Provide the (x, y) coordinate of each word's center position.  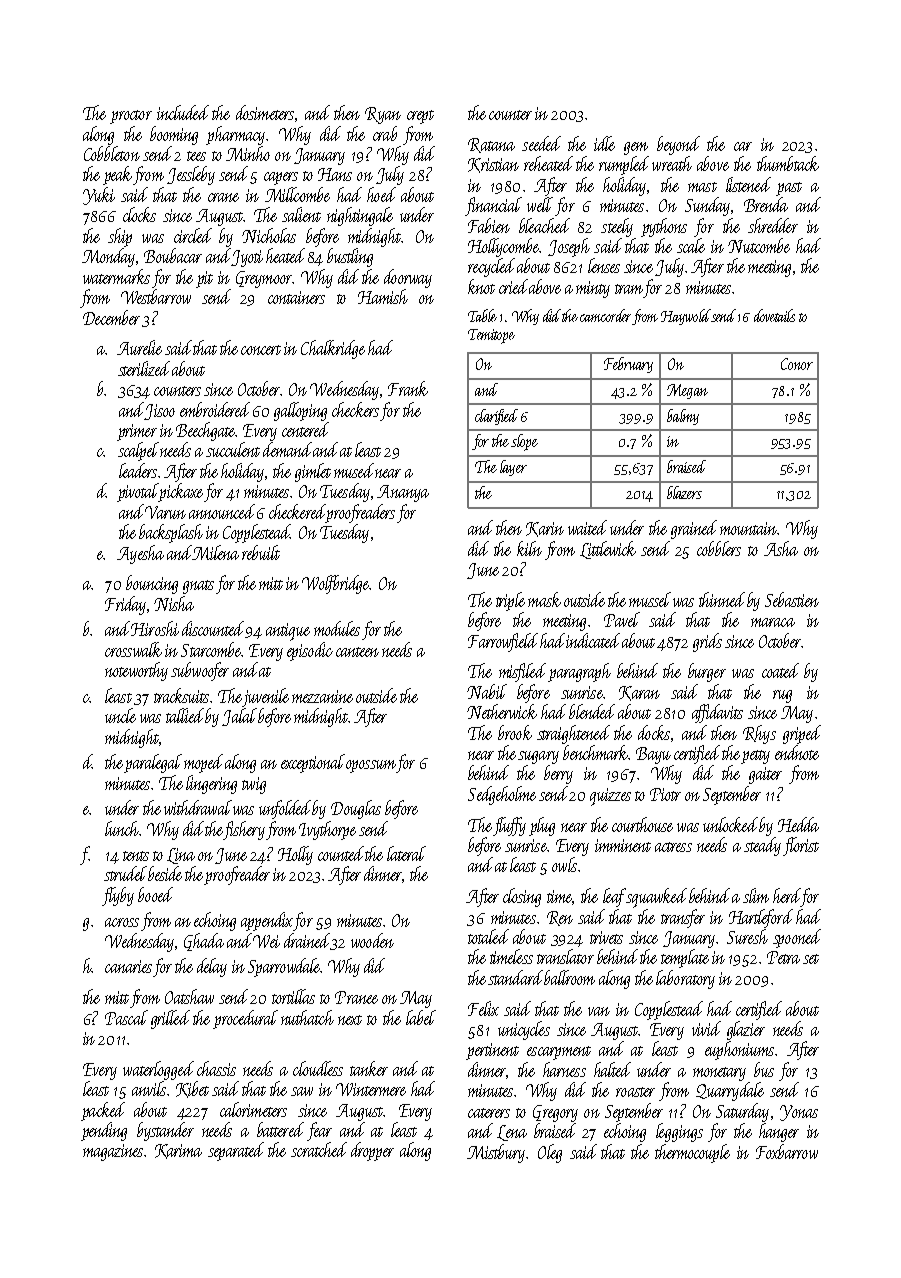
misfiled (522, 672)
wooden (372, 940)
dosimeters (265, 112)
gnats (198, 587)
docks (654, 732)
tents (136, 856)
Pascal (126, 1017)
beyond (678, 145)
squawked (656, 898)
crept (420, 117)
